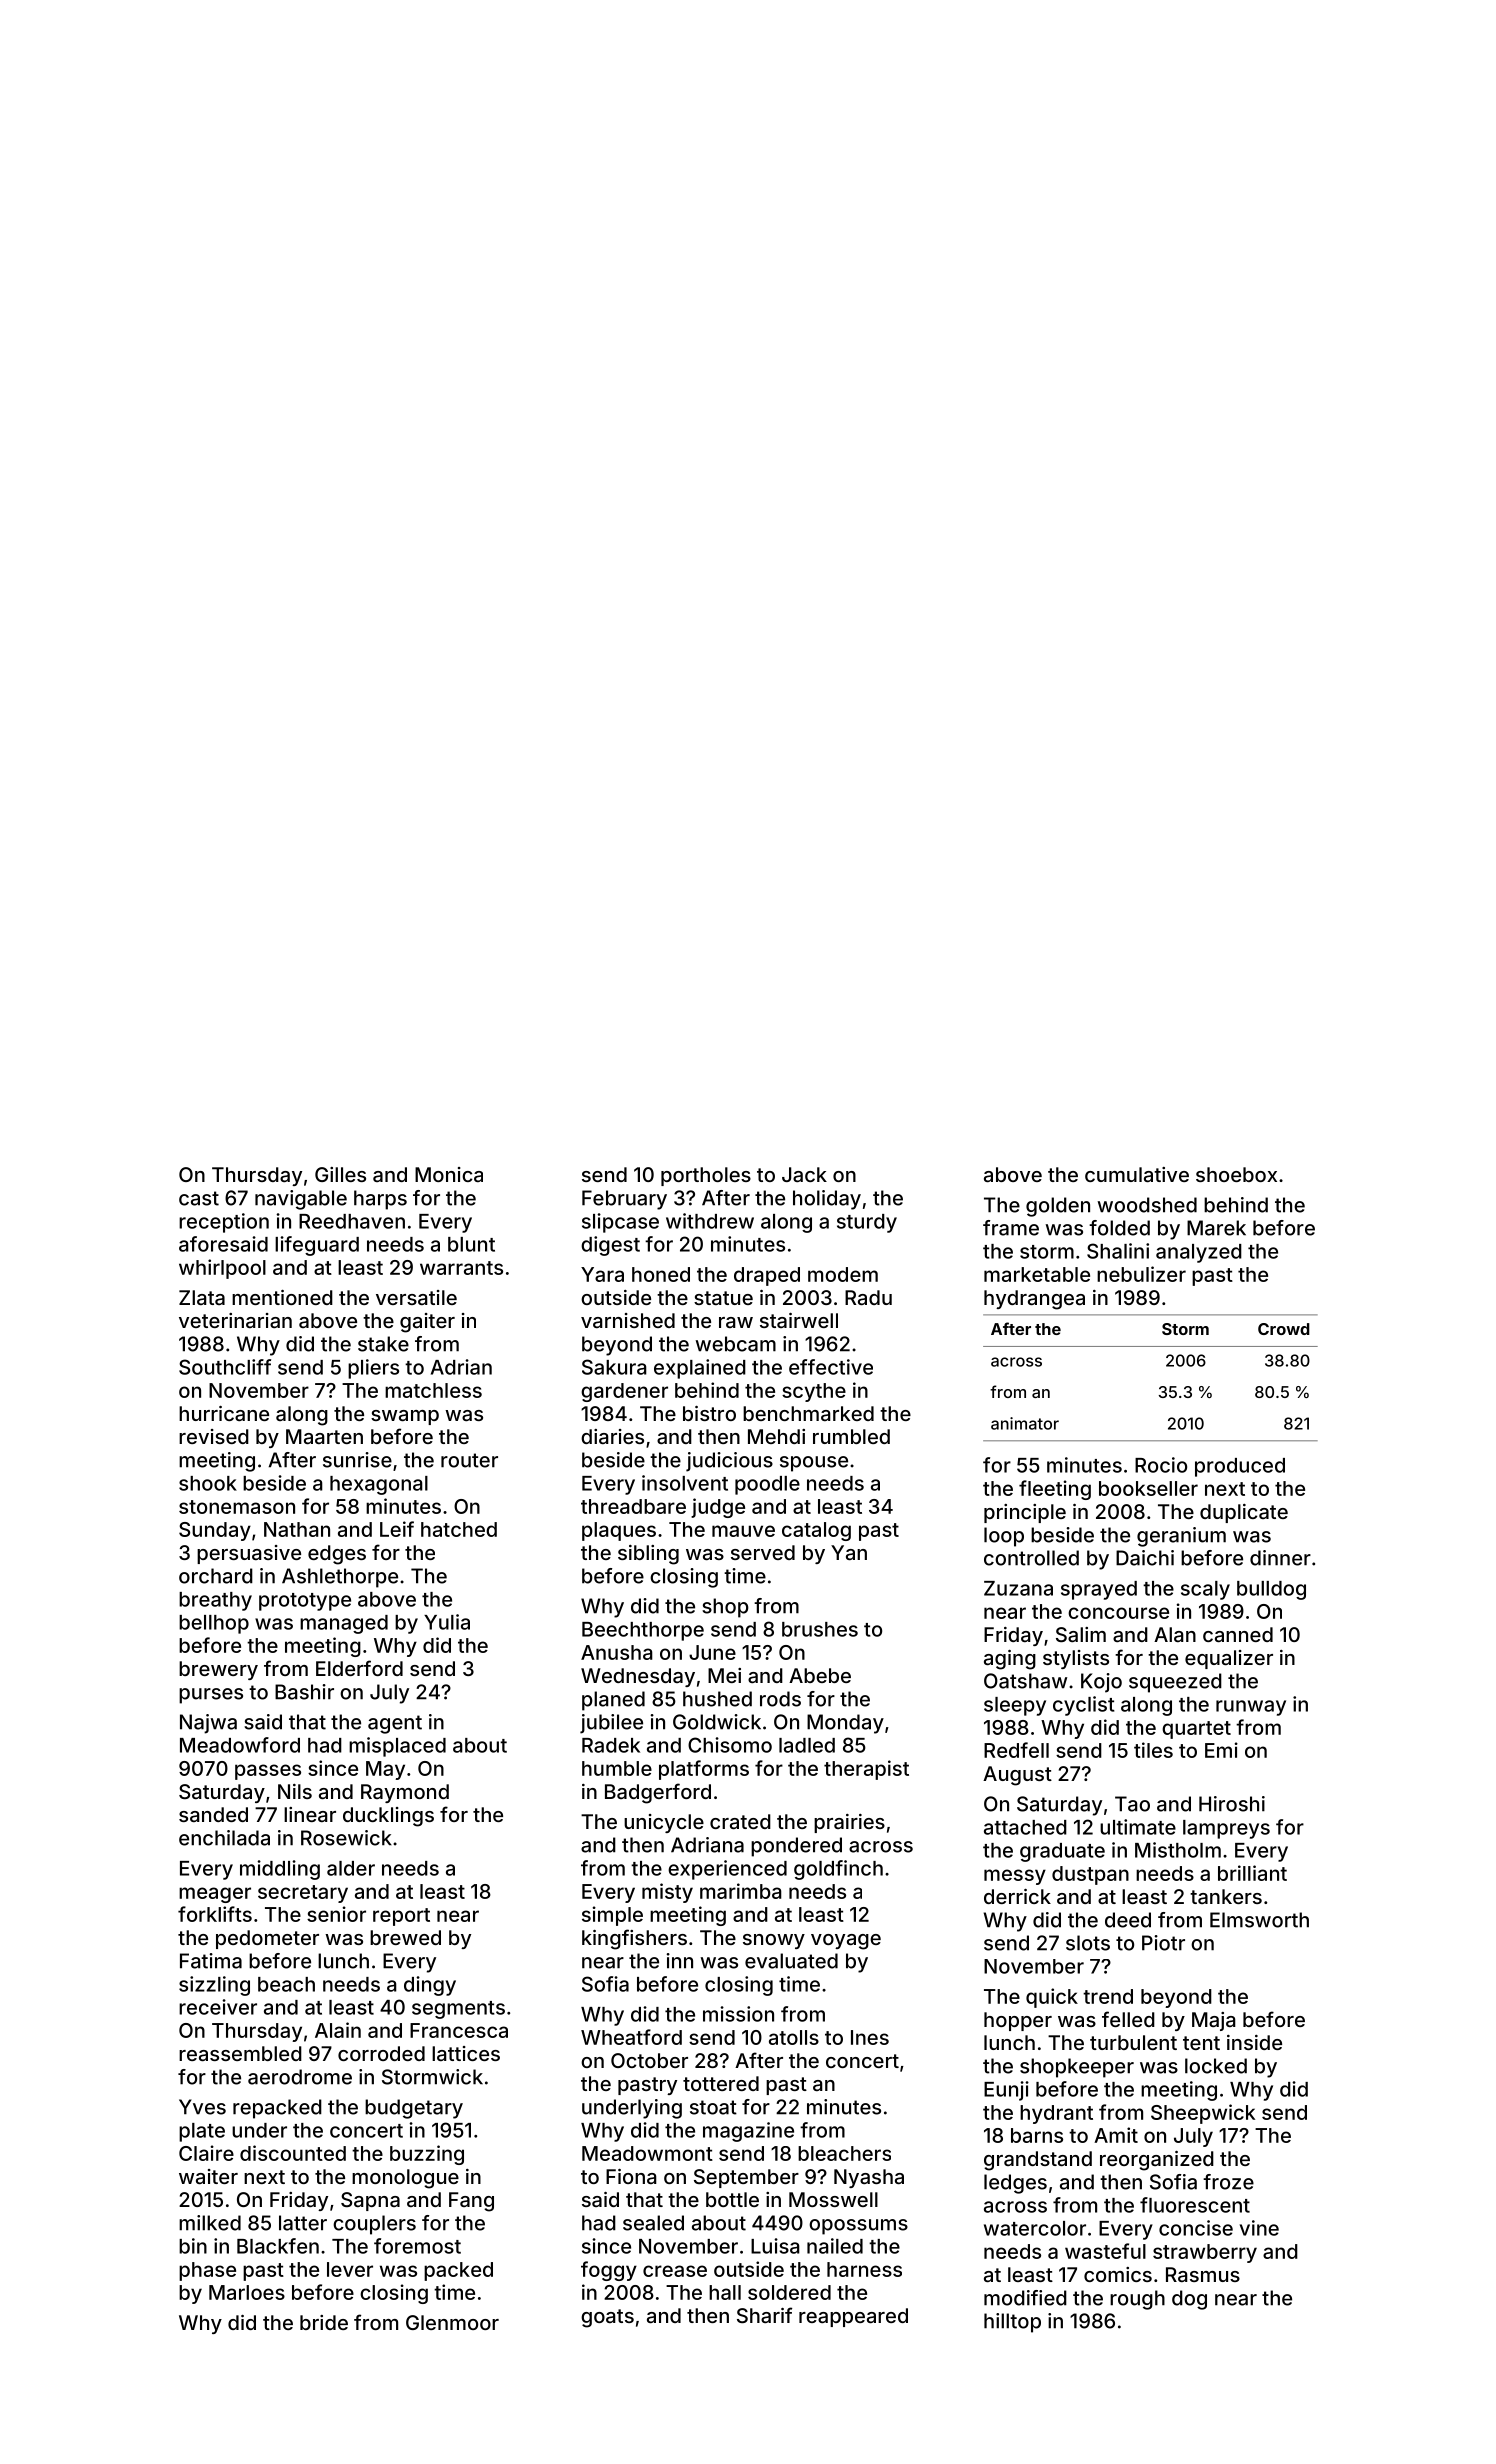  Describe the element at coordinates (1119, 1228) in the screenshot. I see `folded` at that location.
